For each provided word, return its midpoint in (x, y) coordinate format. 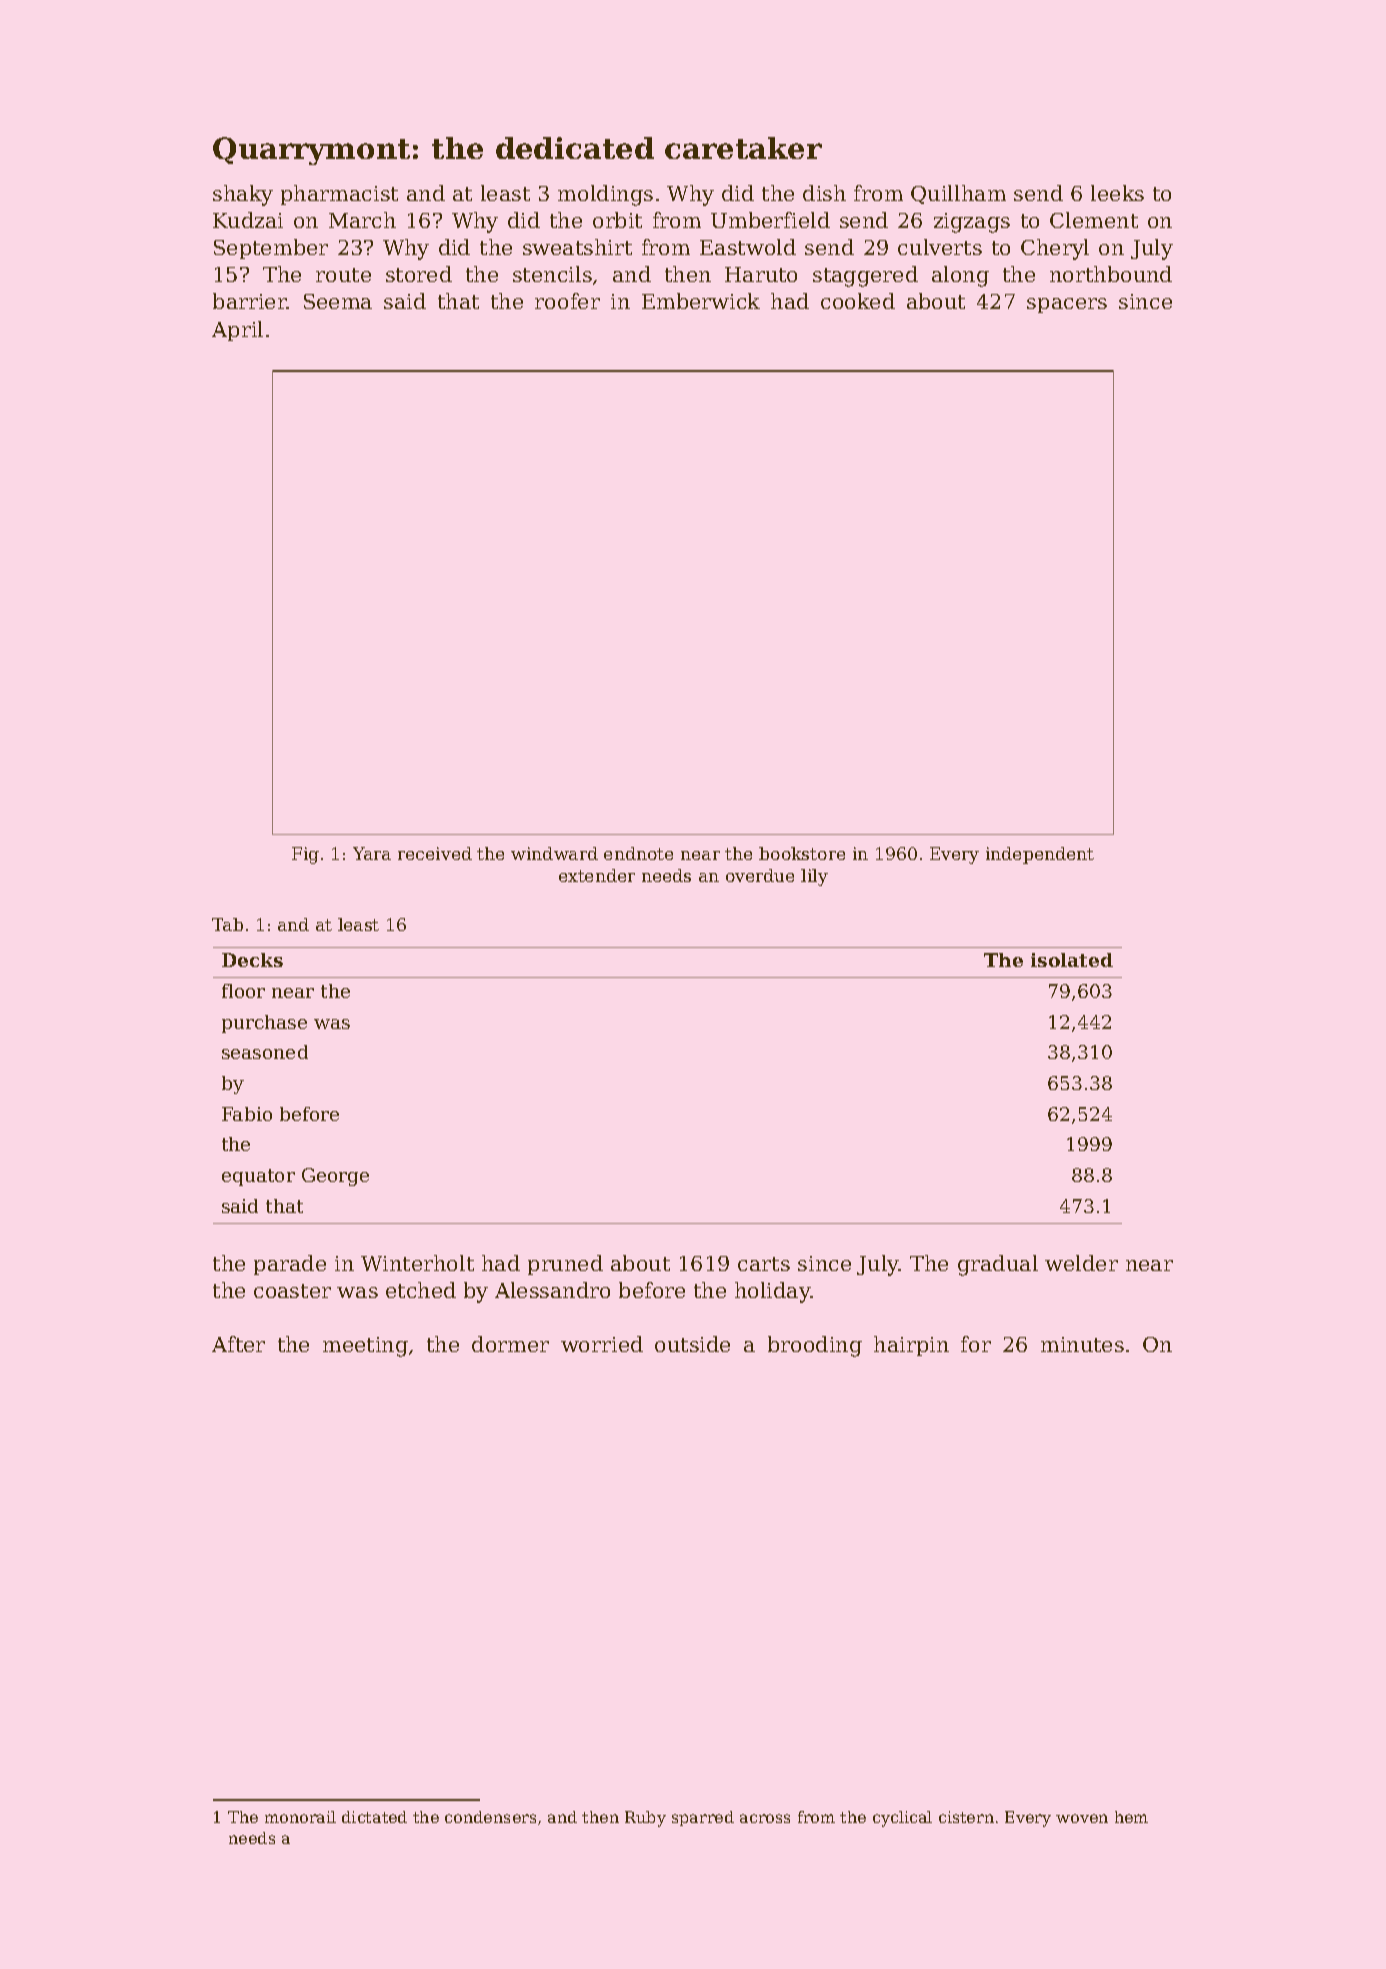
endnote (638, 853)
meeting (365, 1347)
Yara (372, 853)
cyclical (902, 1819)
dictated (374, 1817)
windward (554, 853)
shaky (243, 195)
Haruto (761, 274)
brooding (815, 1346)
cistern (966, 1817)
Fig (305, 855)
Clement (1094, 220)
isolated (1072, 960)
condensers (490, 1817)
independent (1040, 855)
